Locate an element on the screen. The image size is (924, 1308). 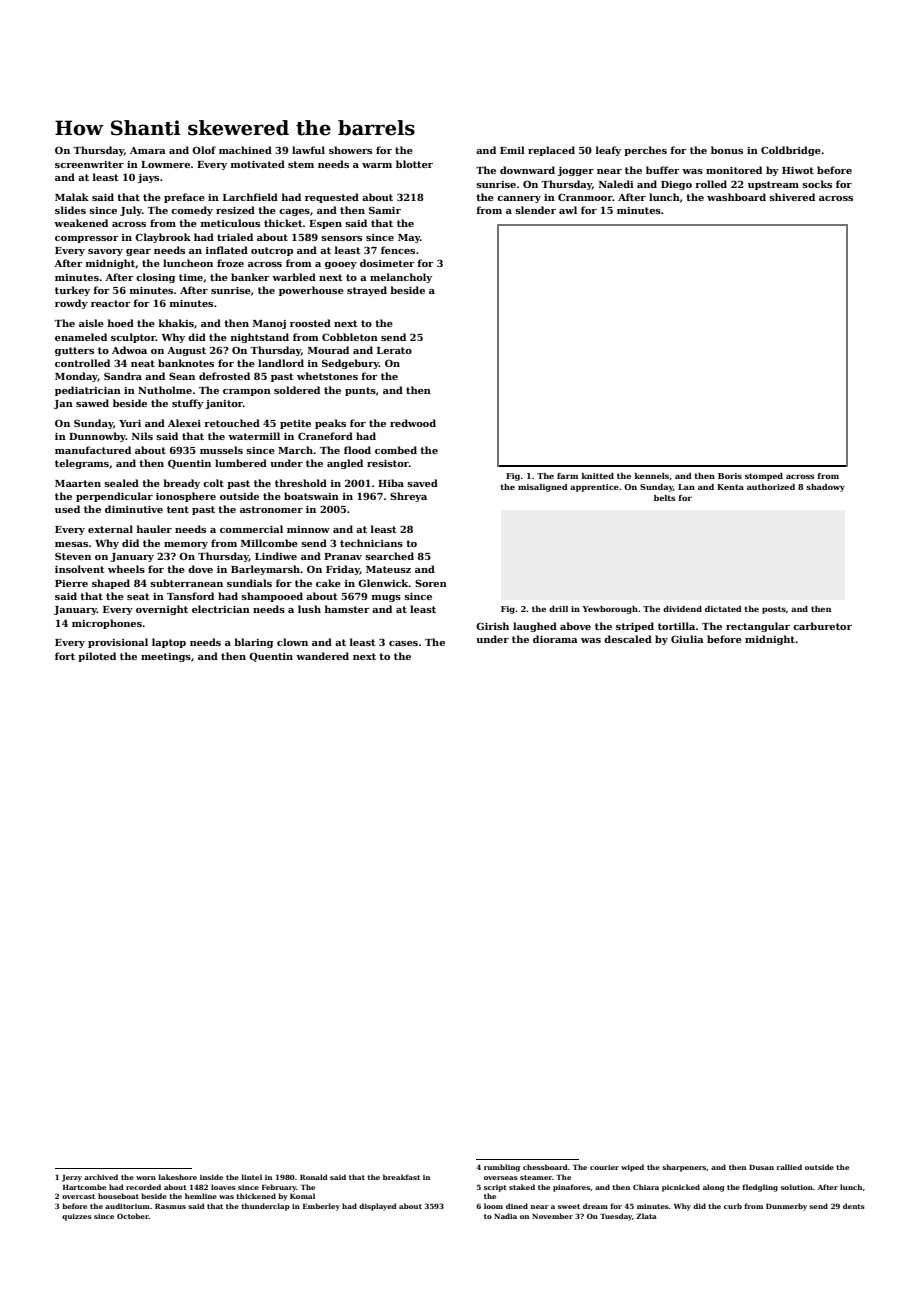
displayed is located at coordinates (378, 1207).
